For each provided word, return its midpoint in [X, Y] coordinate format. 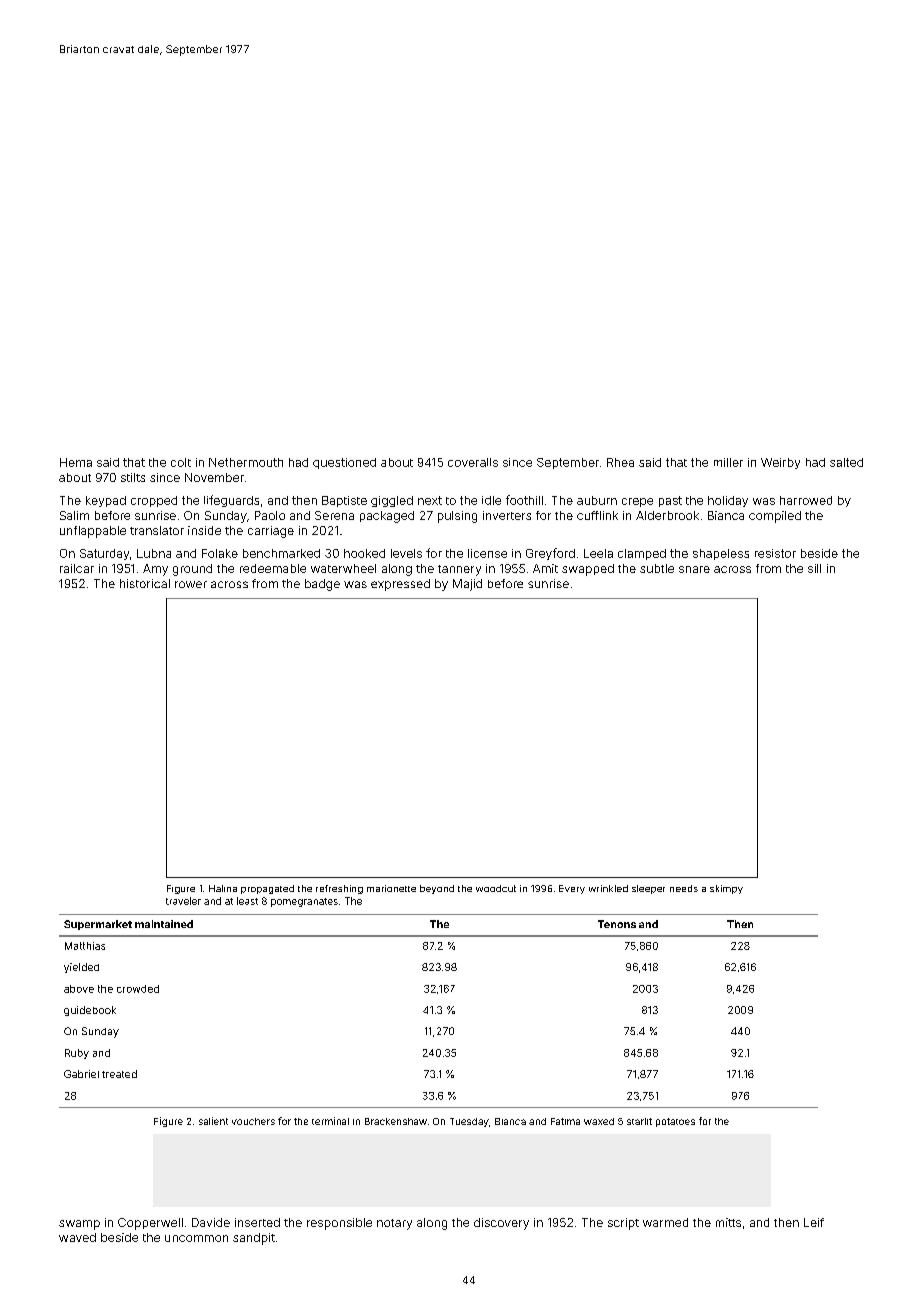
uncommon [196, 1238]
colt [181, 462]
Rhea [620, 462]
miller [728, 462]
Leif [814, 1222]
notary [394, 1224]
